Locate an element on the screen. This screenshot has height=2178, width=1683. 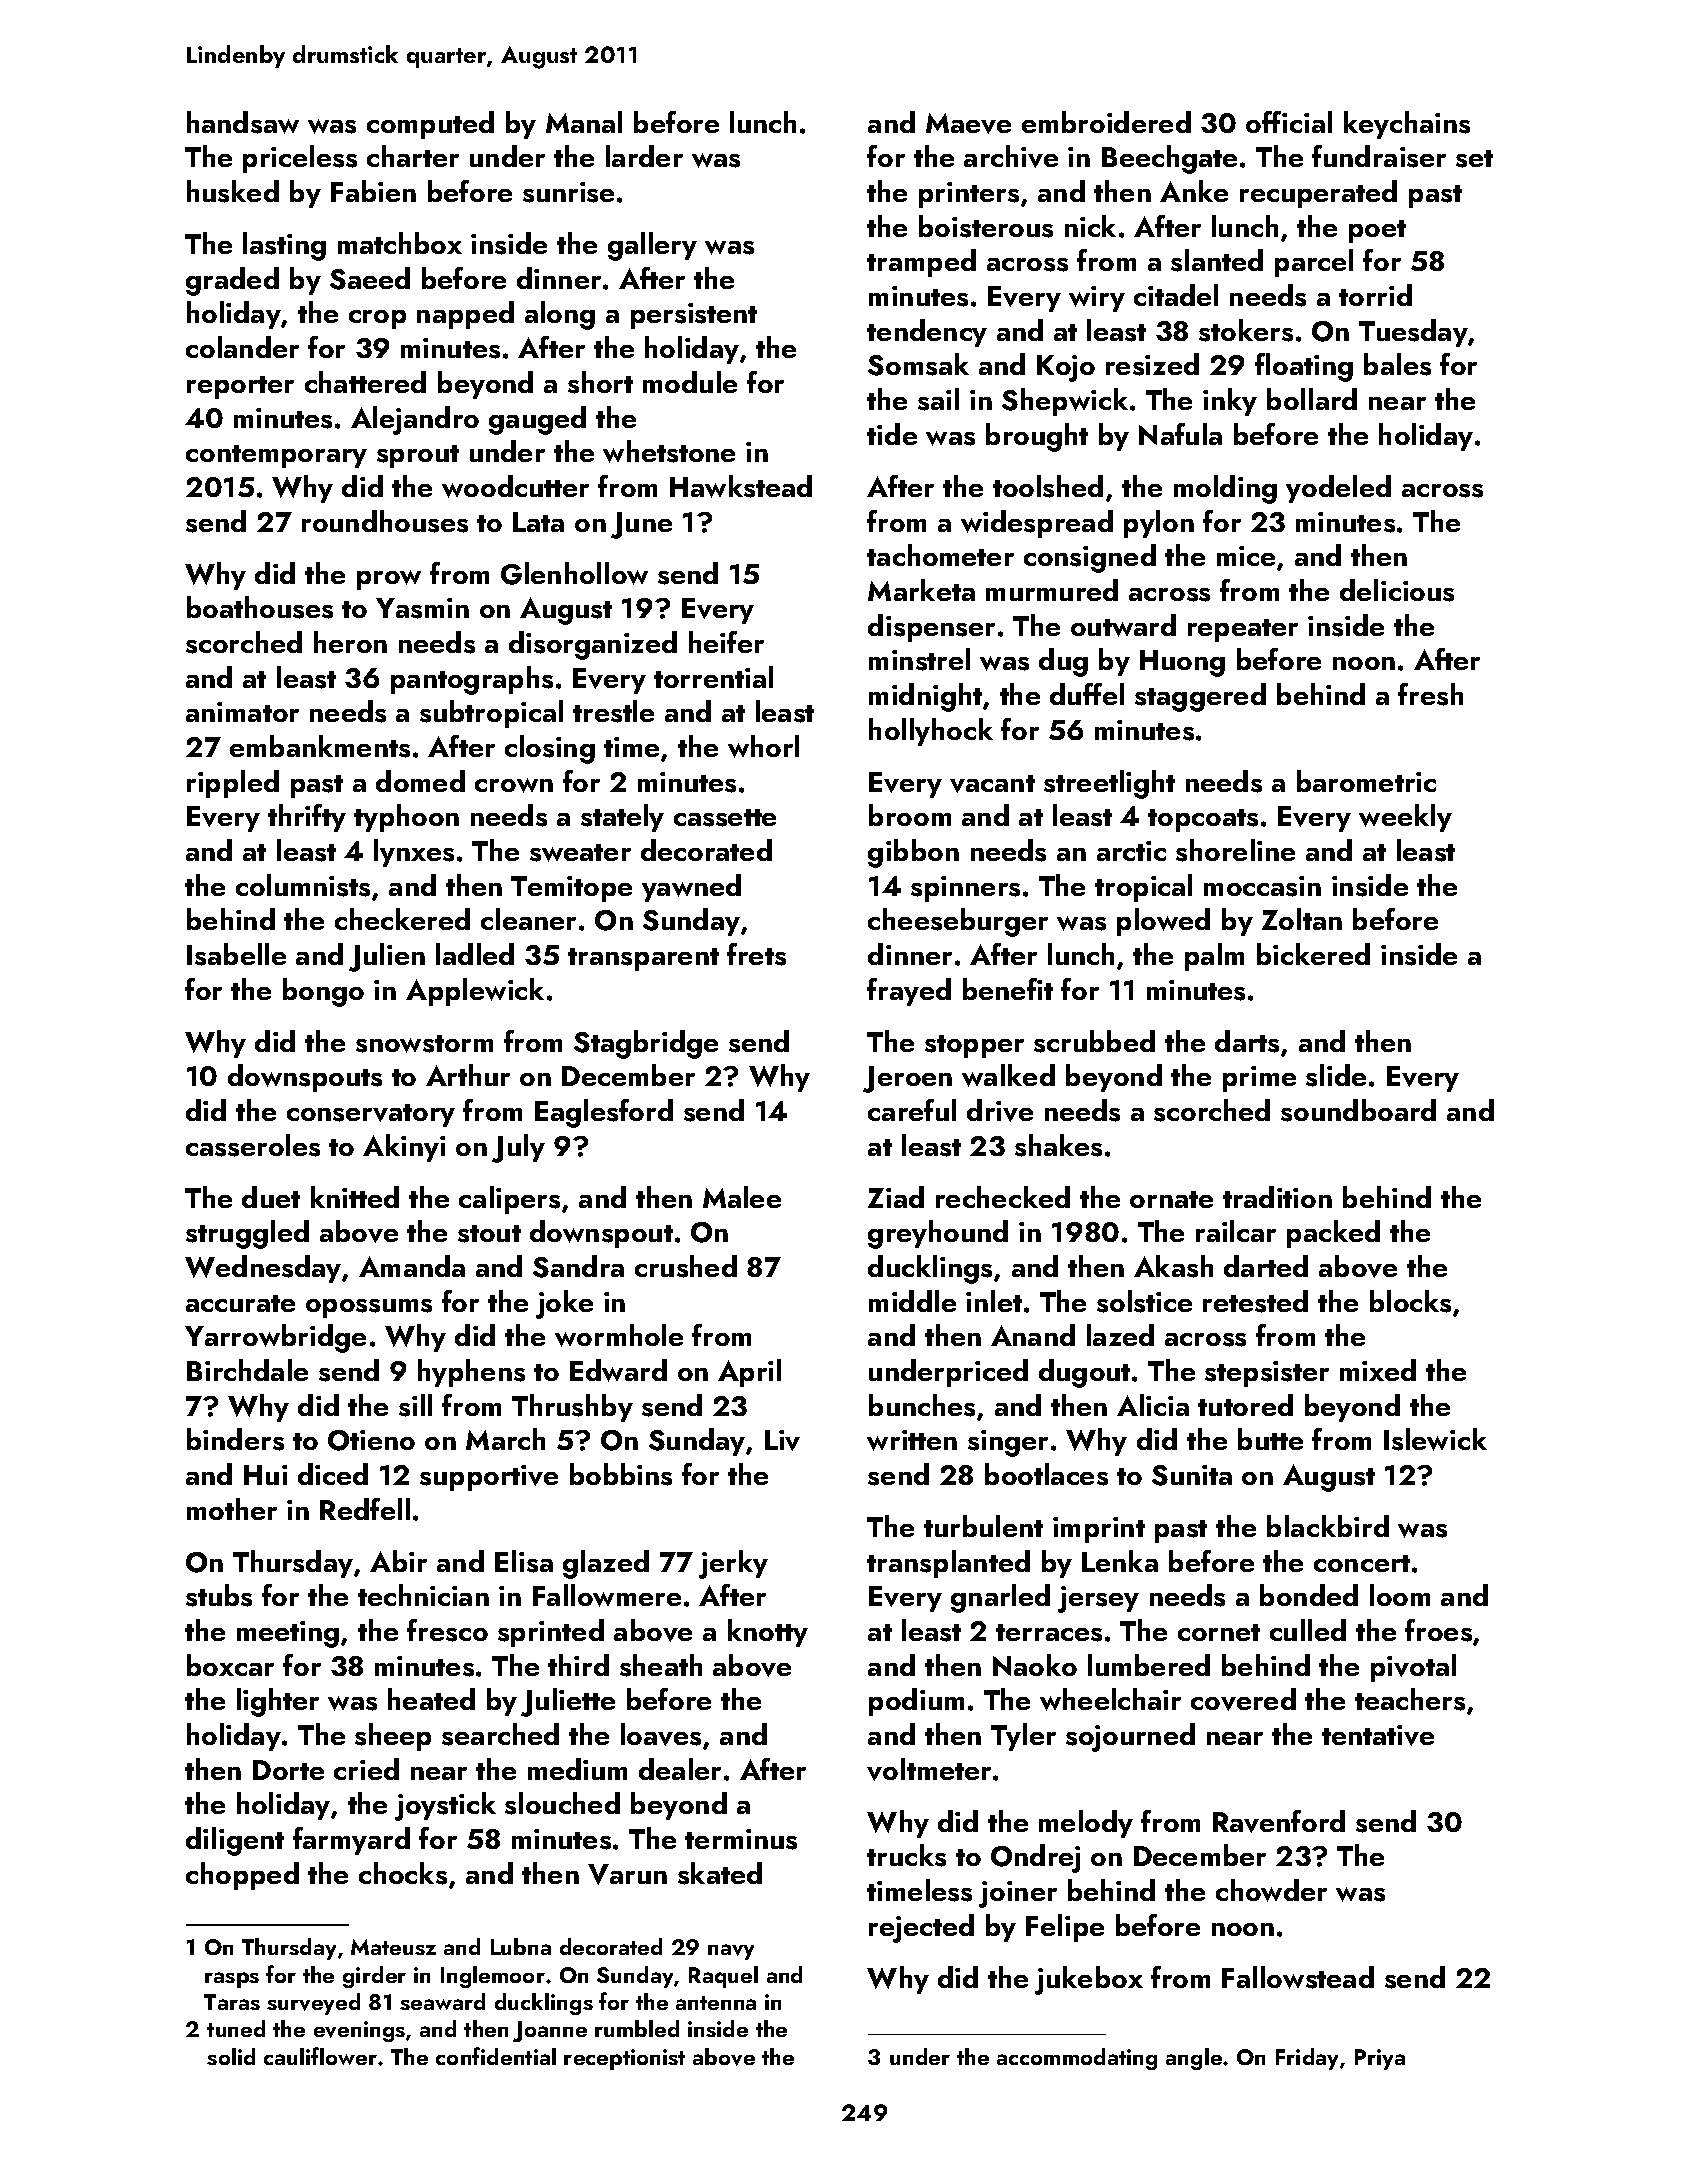
solid is located at coordinates (231, 2056).
